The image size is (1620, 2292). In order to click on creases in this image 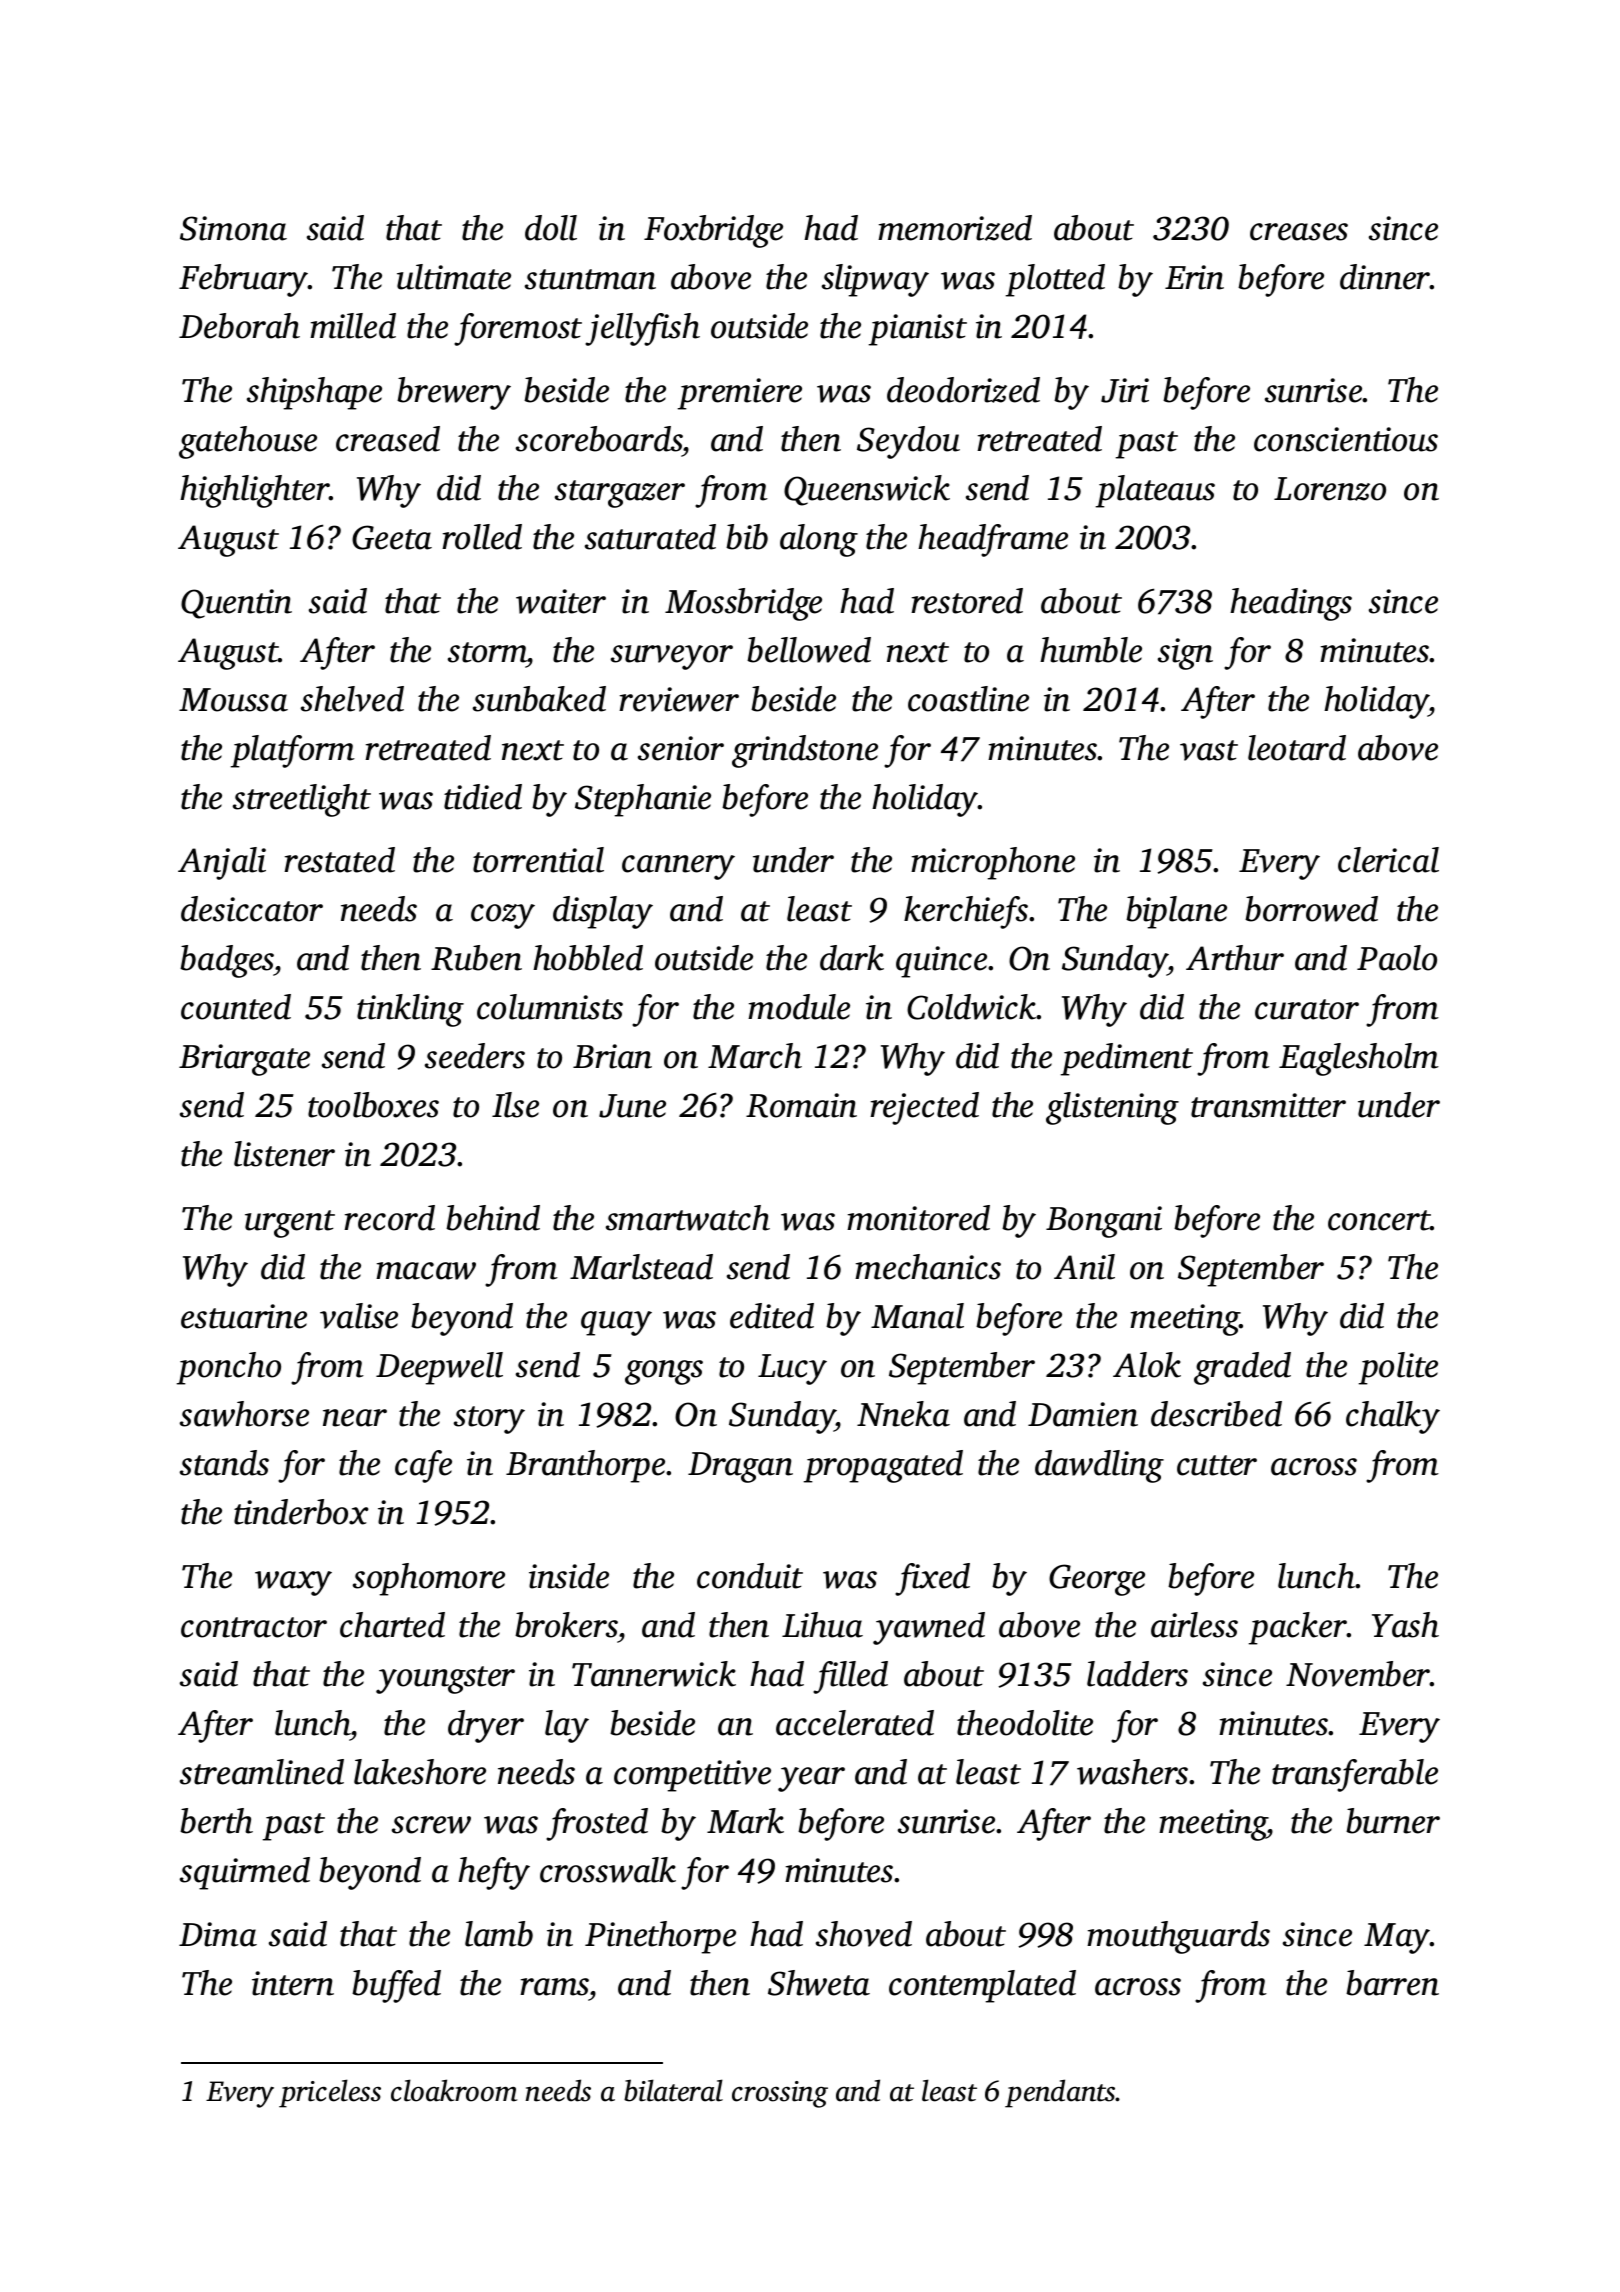, I will do `click(1299, 232)`.
